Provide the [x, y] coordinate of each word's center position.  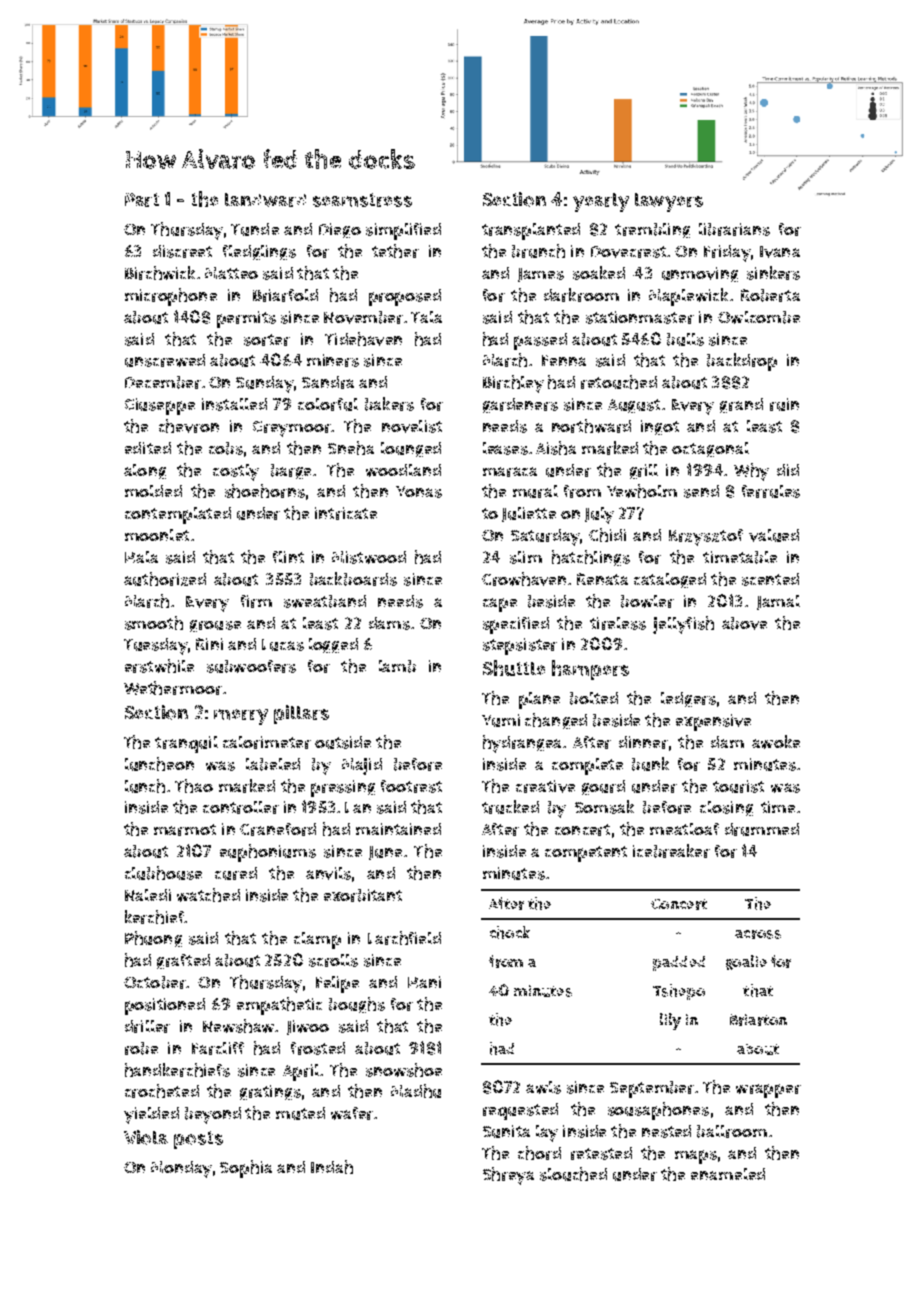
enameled [728, 1174]
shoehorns [265, 491]
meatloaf [684, 829]
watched [208, 895]
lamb [397, 666]
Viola [146, 1137]
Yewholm [642, 491]
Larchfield [404, 938]
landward [265, 200]
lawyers [669, 202]
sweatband [325, 601]
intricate [346, 513]
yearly [601, 202]
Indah [332, 1167]
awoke [776, 742]
